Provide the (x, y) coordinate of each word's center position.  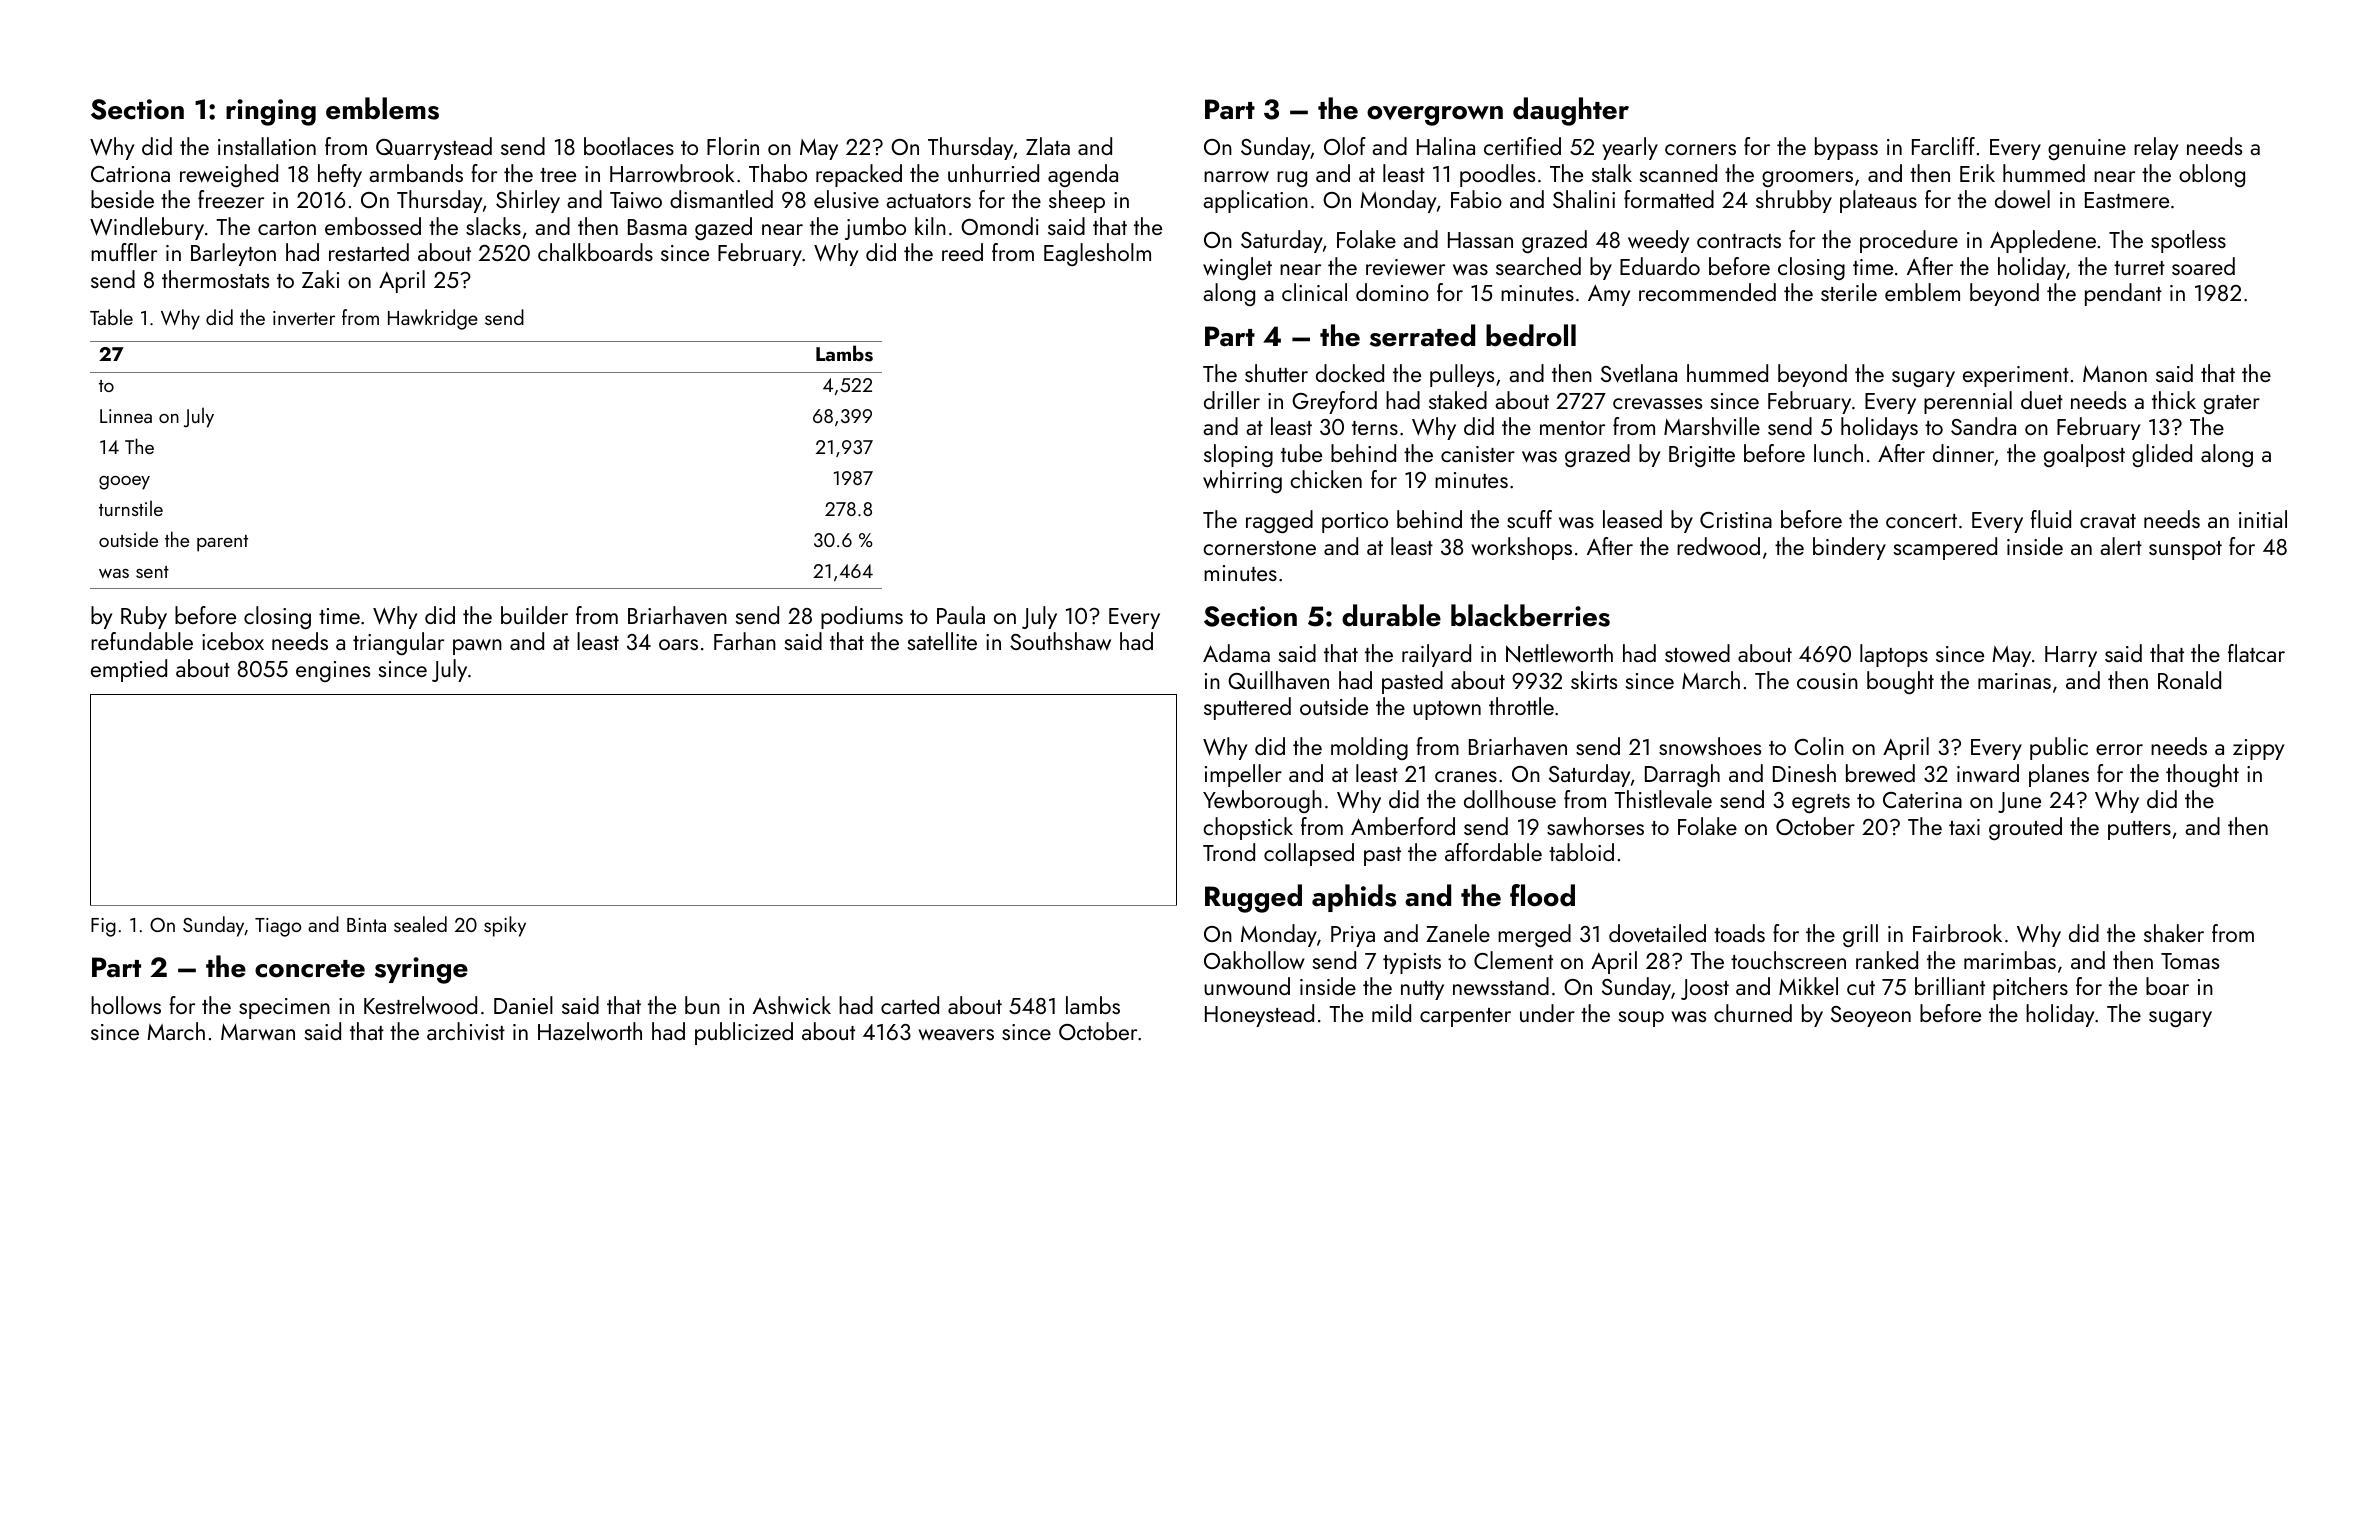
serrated (1422, 335)
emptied (129, 670)
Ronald (2189, 680)
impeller (1243, 775)
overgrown (1435, 116)
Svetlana (1639, 373)
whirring (1242, 481)
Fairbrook (1957, 933)
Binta (366, 925)
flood (1542, 895)
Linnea (126, 416)
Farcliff (1943, 146)
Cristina (1736, 520)
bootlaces (629, 146)
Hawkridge (433, 319)
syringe (421, 970)
